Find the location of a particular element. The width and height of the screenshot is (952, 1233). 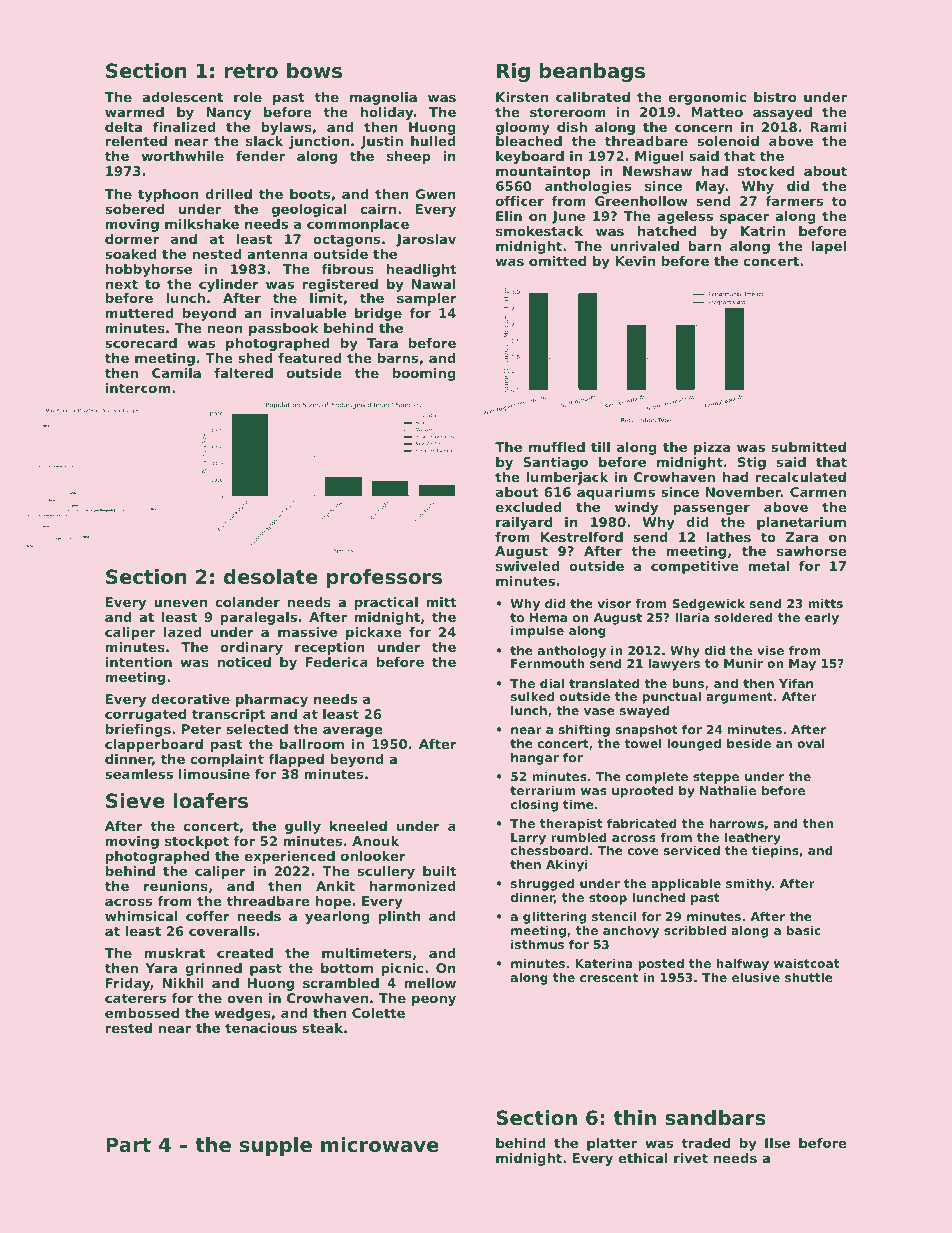

competitive is located at coordinates (695, 567).
